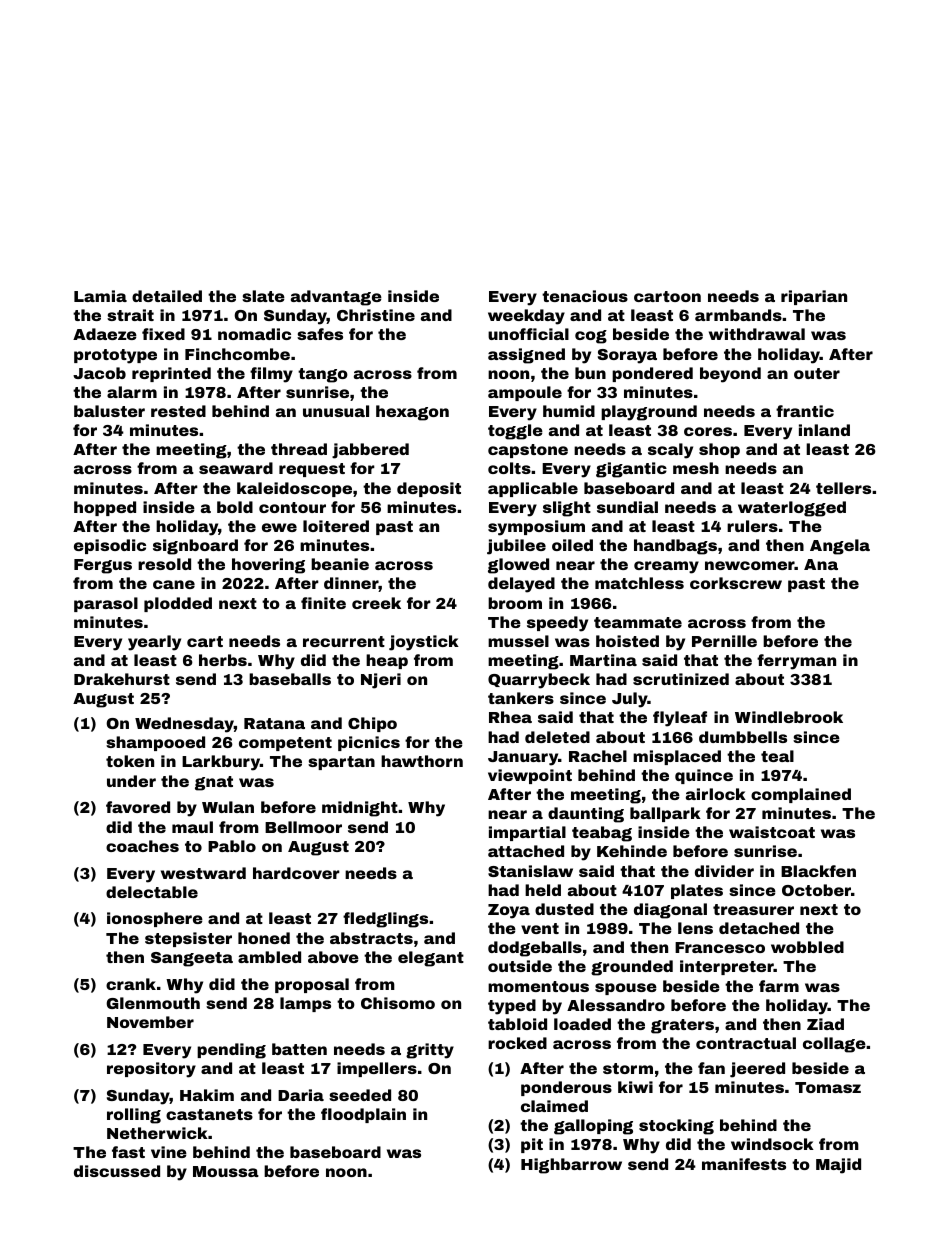 This image has width=952, height=1233. Describe the element at coordinates (157, 1133) in the image. I see `Netherwick` at that location.
